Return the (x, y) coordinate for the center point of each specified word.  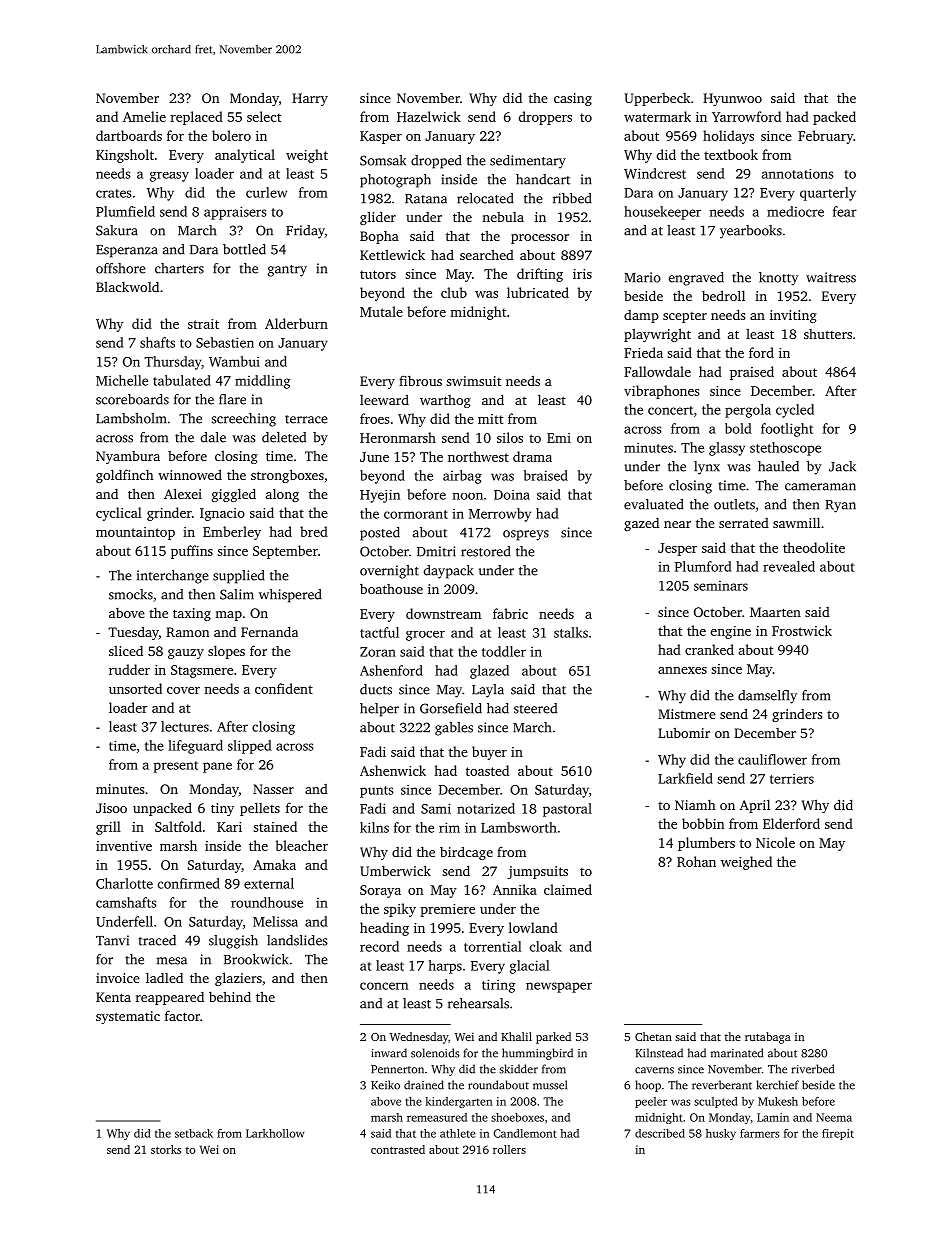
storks (166, 1149)
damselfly (767, 697)
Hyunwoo (732, 99)
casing (573, 99)
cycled (795, 411)
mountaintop (135, 533)
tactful (379, 632)
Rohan (696, 861)
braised (546, 475)
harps (445, 967)
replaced (197, 118)
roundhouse (267, 902)
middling (262, 382)
